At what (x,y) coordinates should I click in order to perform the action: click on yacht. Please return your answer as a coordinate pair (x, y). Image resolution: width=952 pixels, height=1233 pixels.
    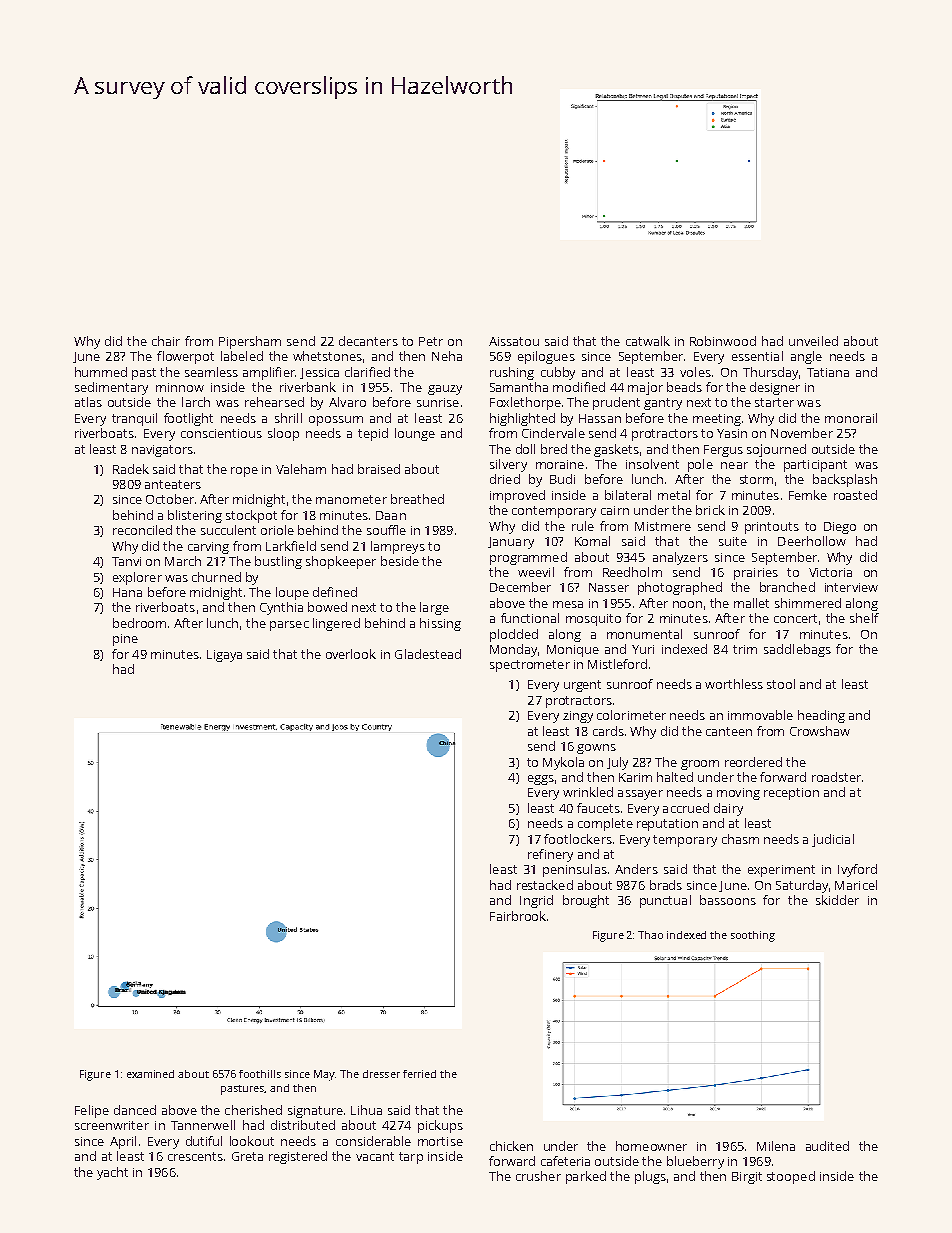
    Looking at the image, I should click on (112, 1173).
